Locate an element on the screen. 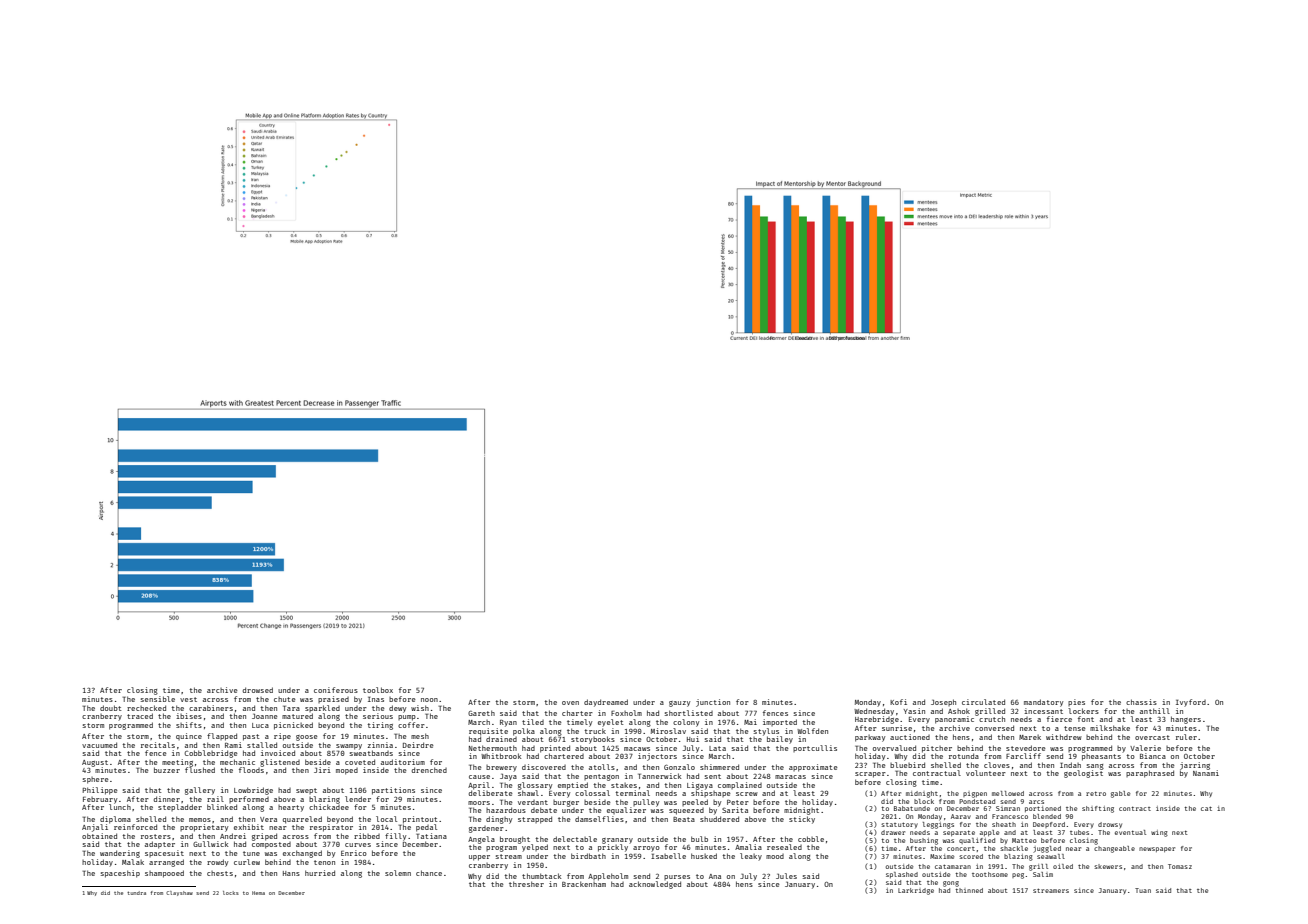  toolbox is located at coordinates (378, 690).
